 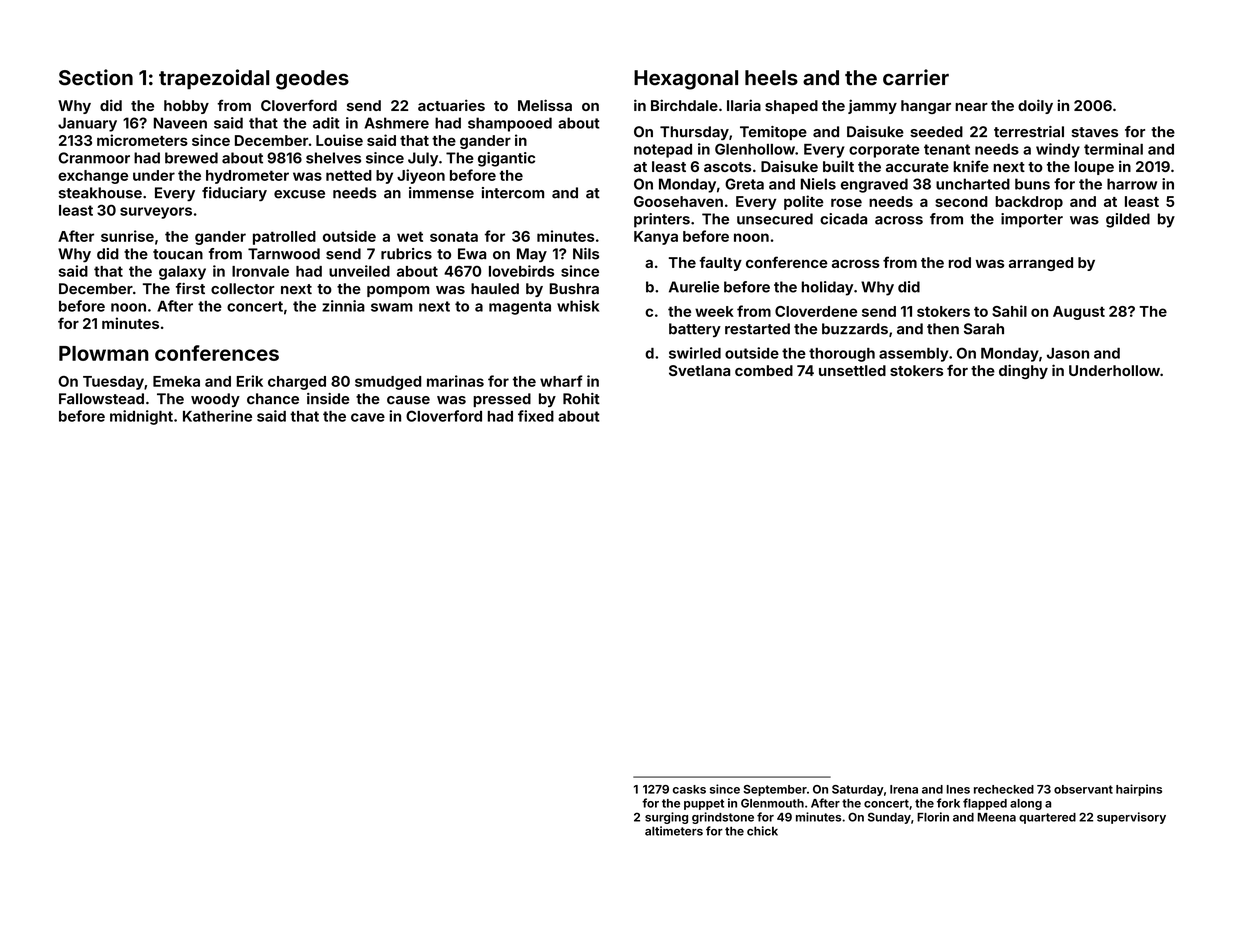 What do you see at coordinates (674, 831) in the document?
I see `altimeters` at bounding box center [674, 831].
